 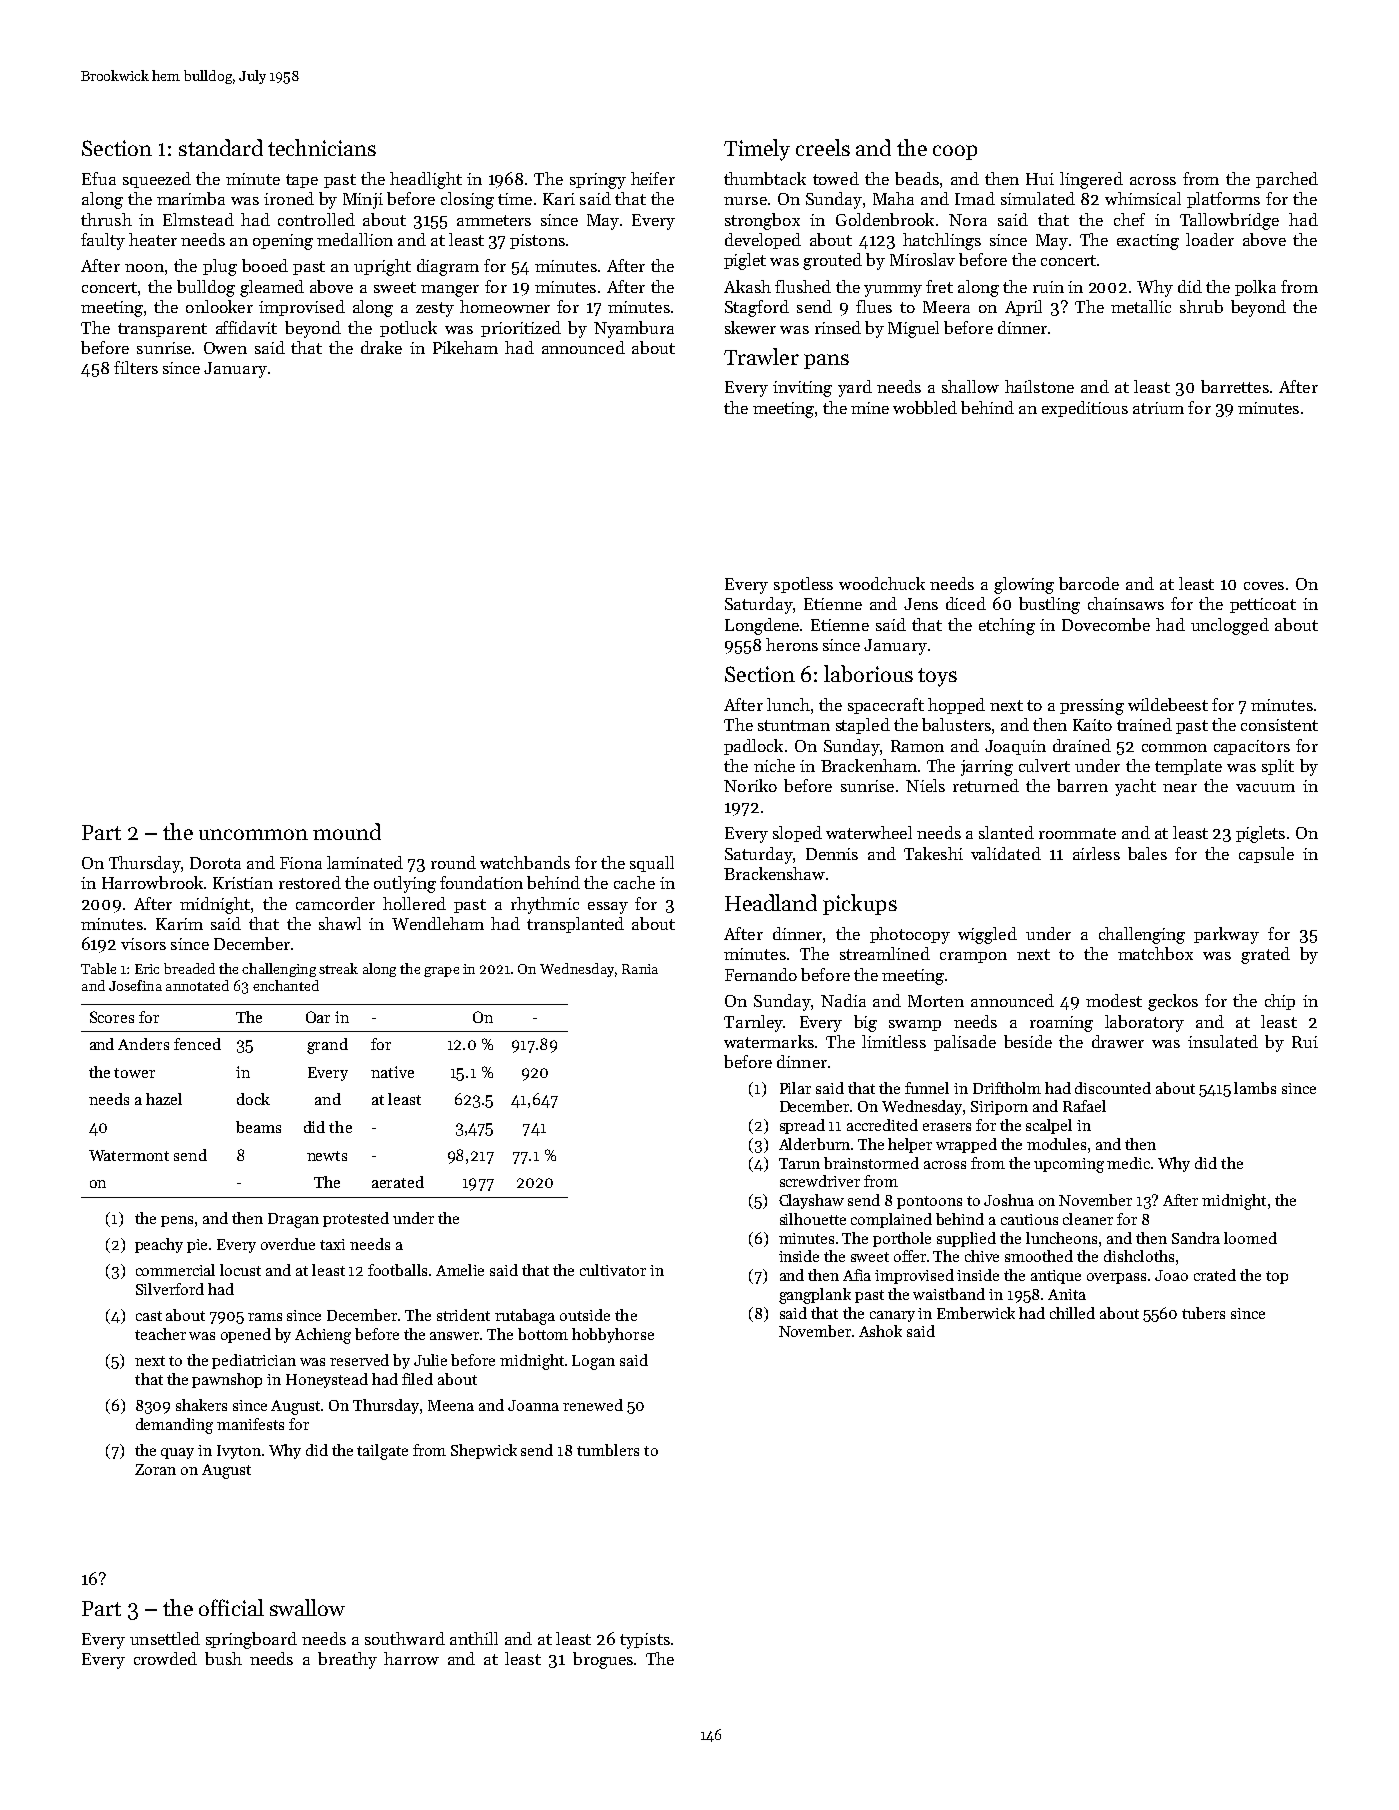 What do you see at coordinates (221, 147) in the document?
I see `standard` at bounding box center [221, 147].
